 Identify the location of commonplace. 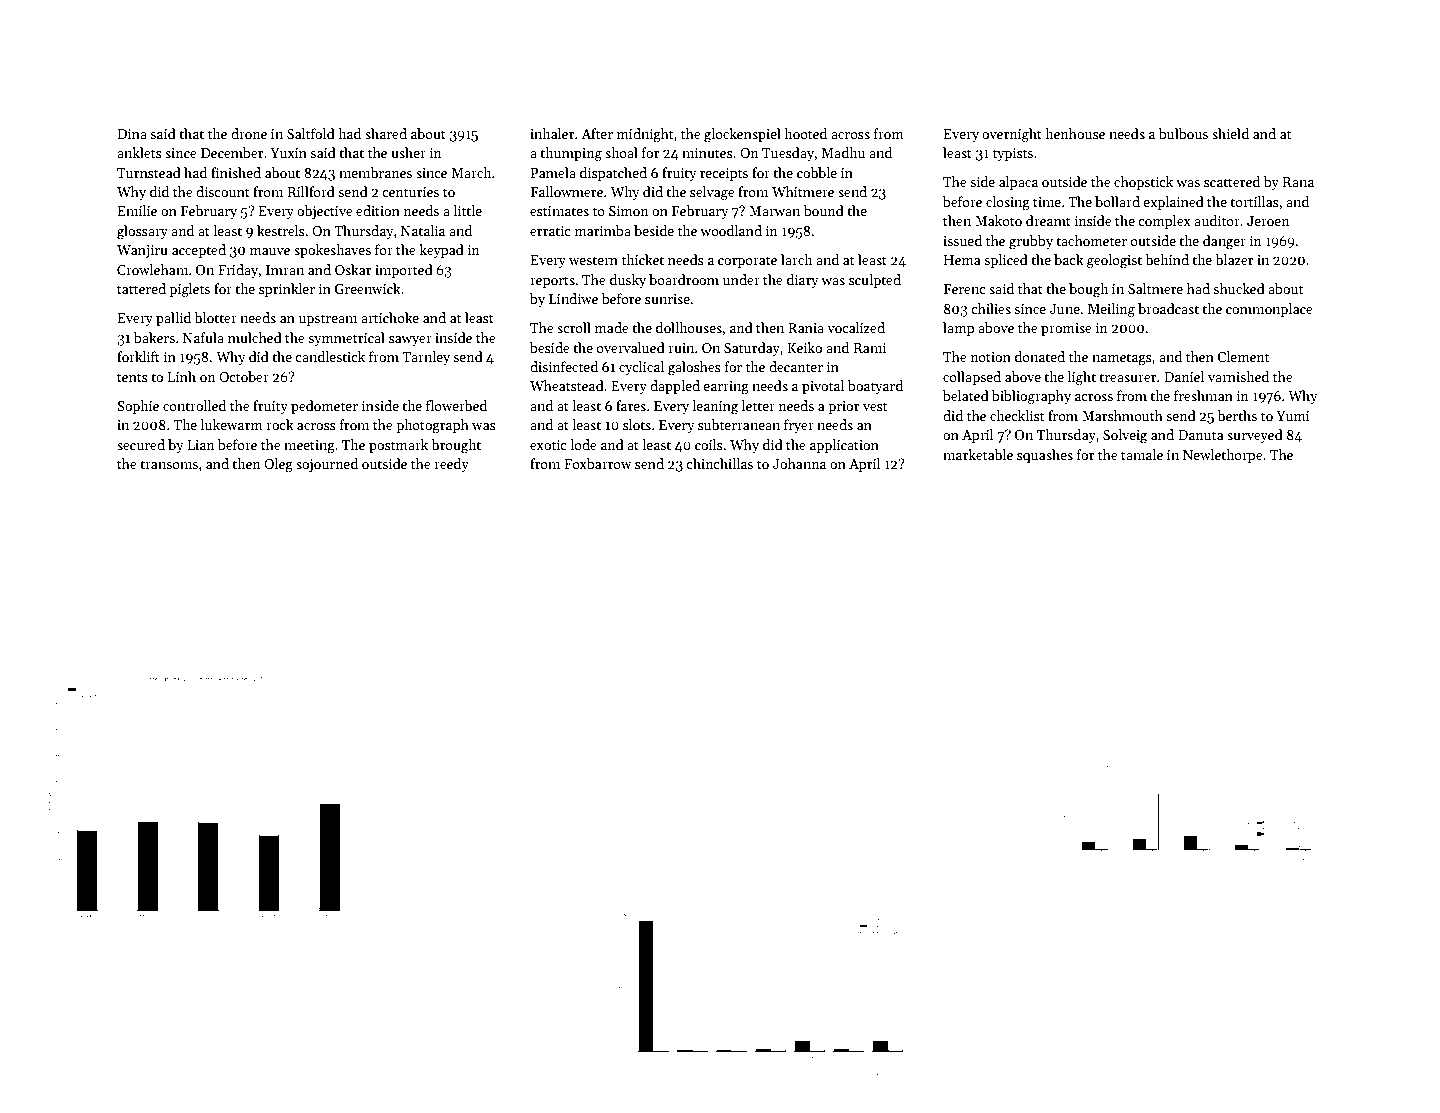
(1269, 310).
